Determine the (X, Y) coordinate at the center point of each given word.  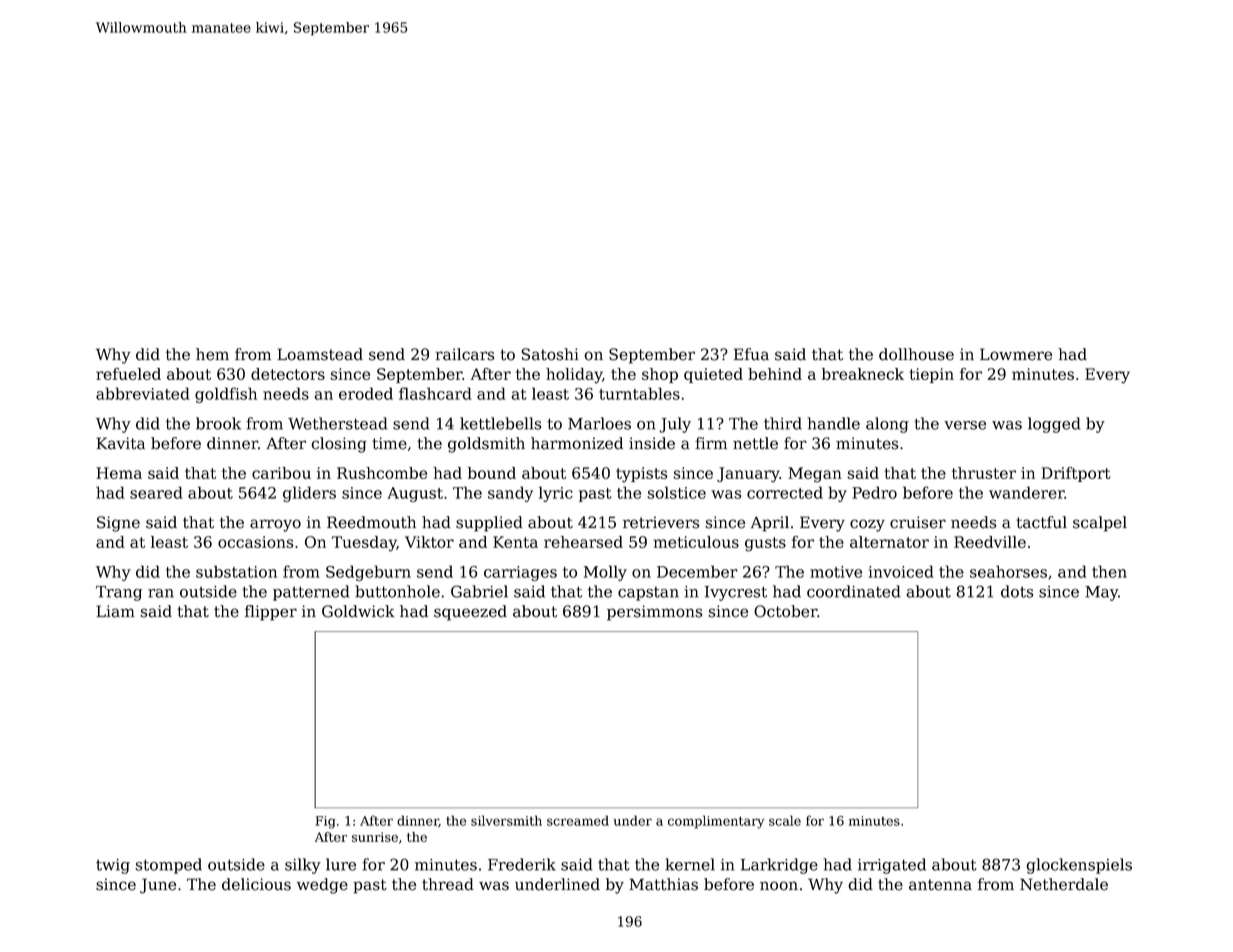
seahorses (1008, 571)
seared (156, 492)
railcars (464, 354)
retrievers (661, 522)
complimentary (716, 822)
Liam (115, 611)
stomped (168, 866)
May (1101, 593)
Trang (119, 593)
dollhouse (916, 354)
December (697, 571)
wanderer (1027, 492)
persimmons (654, 613)
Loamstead (320, 354)
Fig (325, 822)
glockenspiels (1079, 866)
